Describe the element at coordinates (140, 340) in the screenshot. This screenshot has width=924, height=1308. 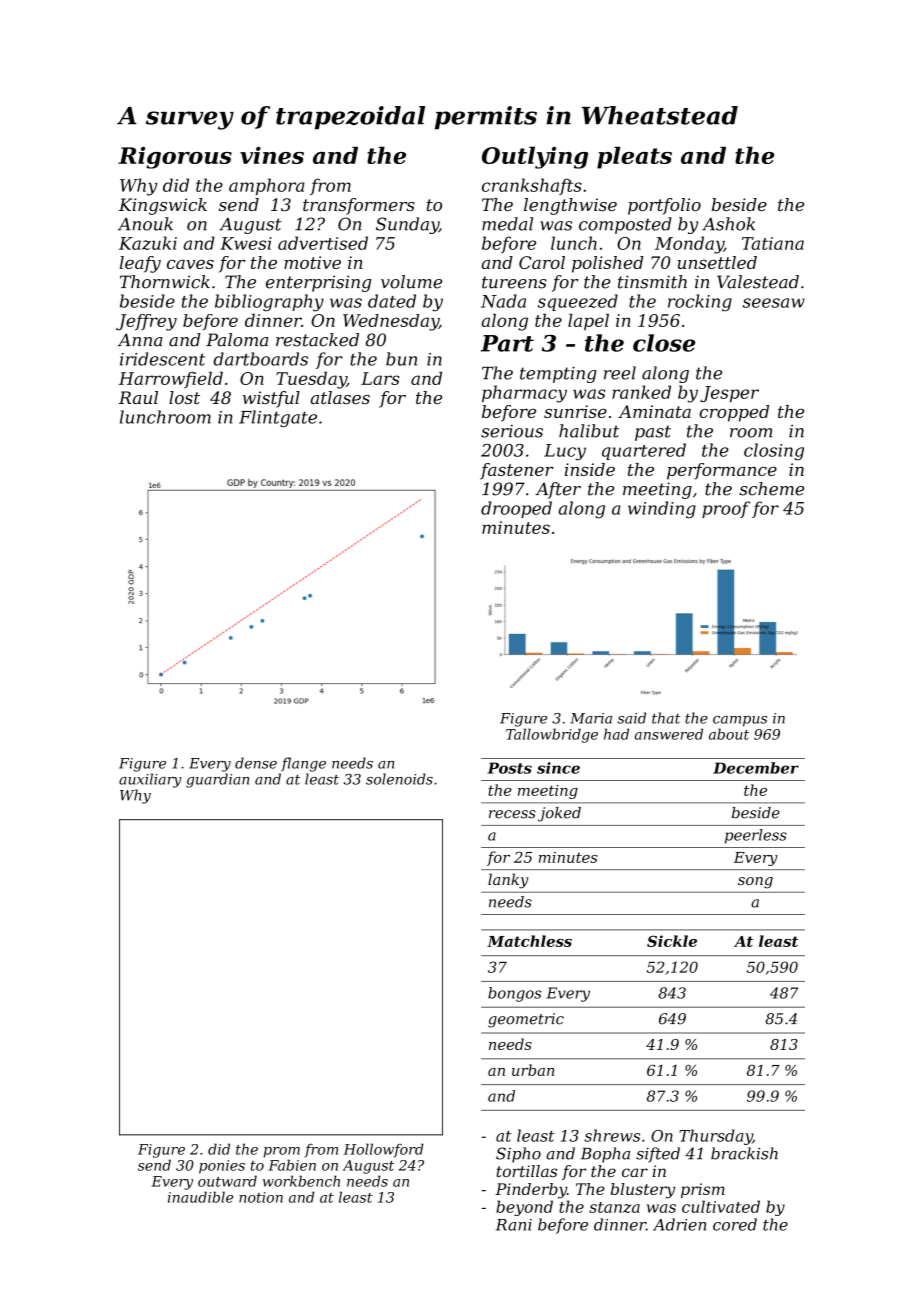
I see `Anna` at that location.
